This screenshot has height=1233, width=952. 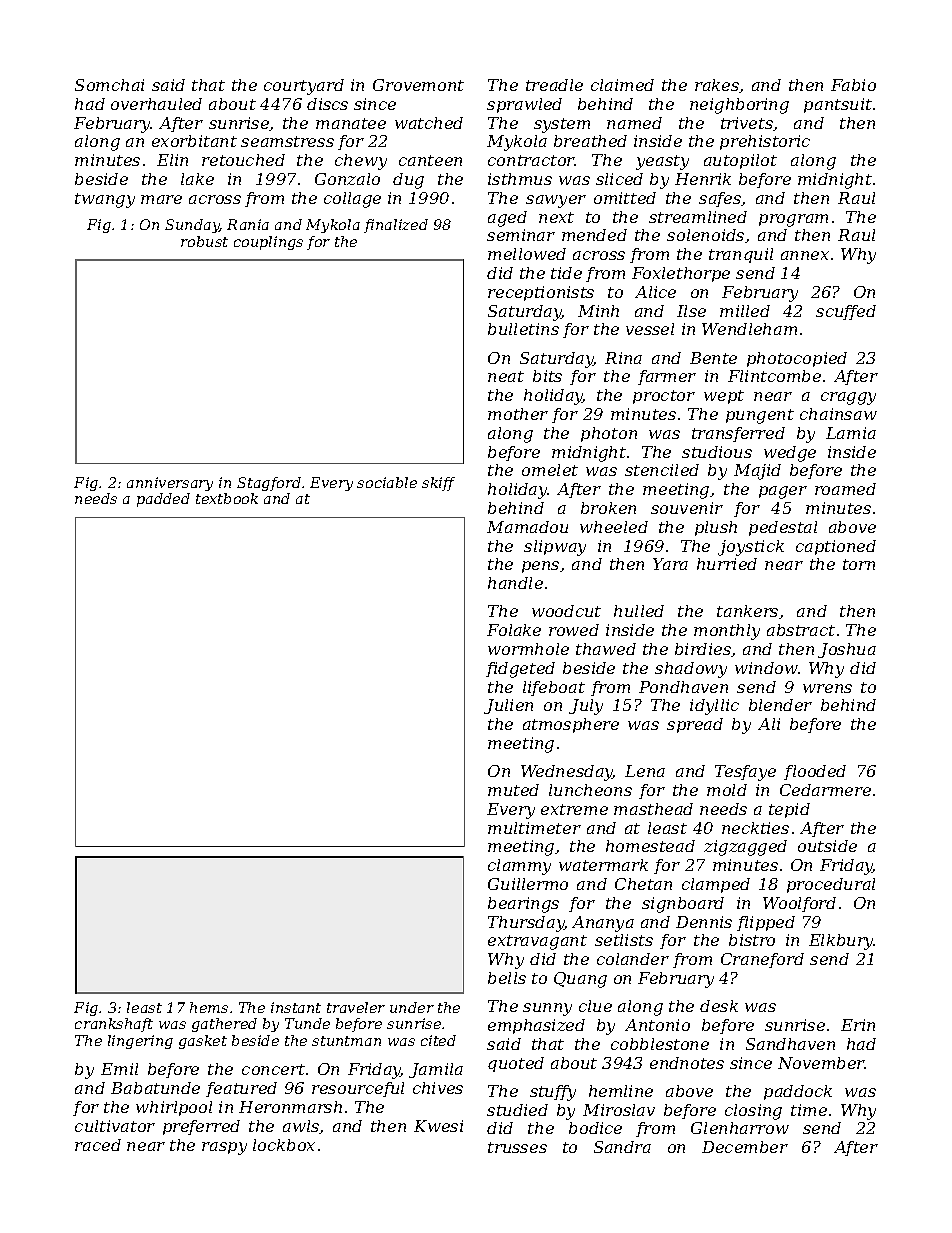 What do you see at coordinates (556, 201) in the screenshot?
I see `sawyer` at bounding box center [556, 201].
